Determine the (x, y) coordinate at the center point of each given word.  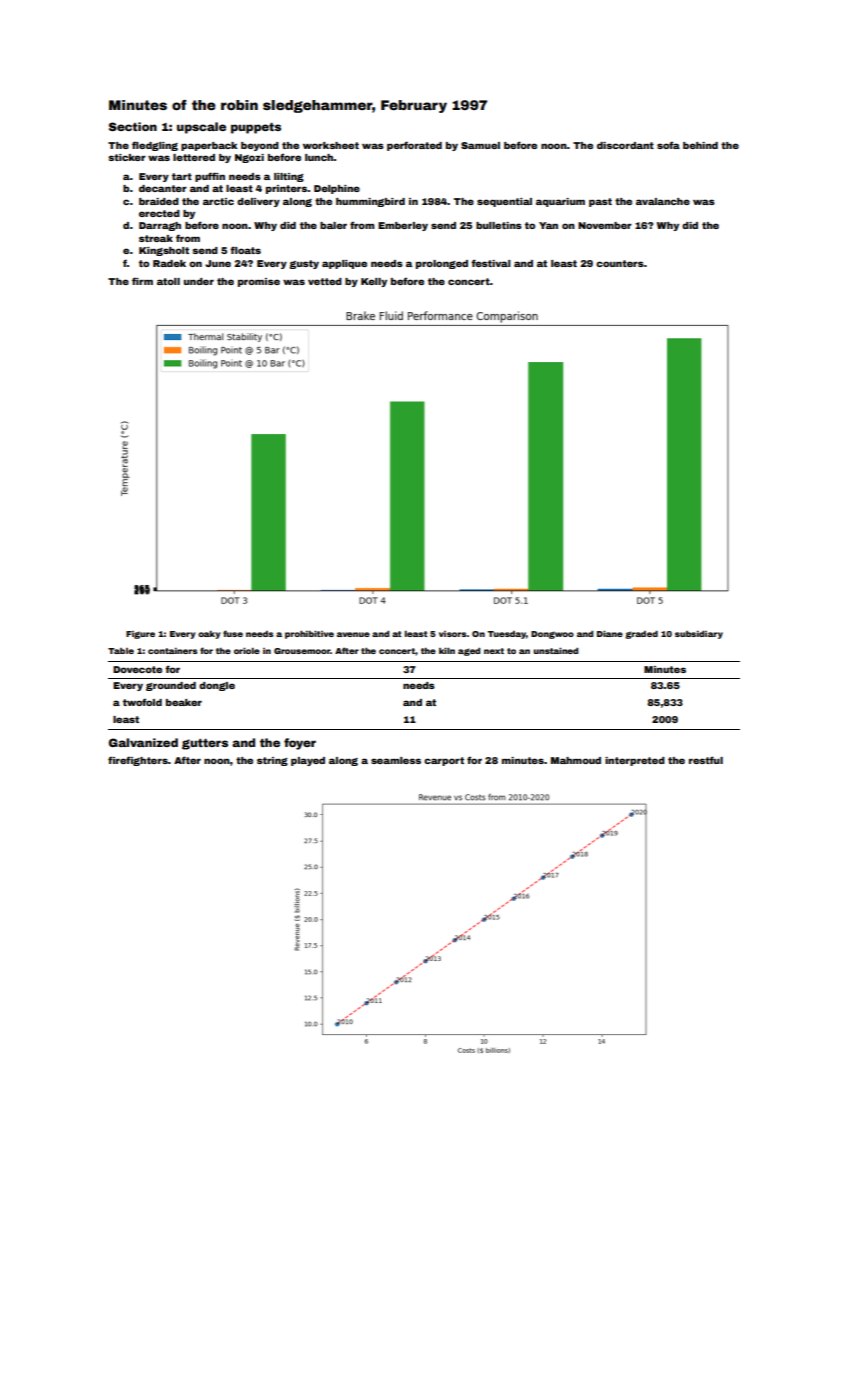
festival (491, 263)
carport (444, 761)
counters (620, 263)
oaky (209, 635)
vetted (325, 281)
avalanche (663, 201)
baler (333, 225)
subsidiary (699, 635)
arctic (218, 201)
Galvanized (143, 742)
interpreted (635, 761)
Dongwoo (552, 635)
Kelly (374, 282)
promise (259, 282)
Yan (548, 225)
